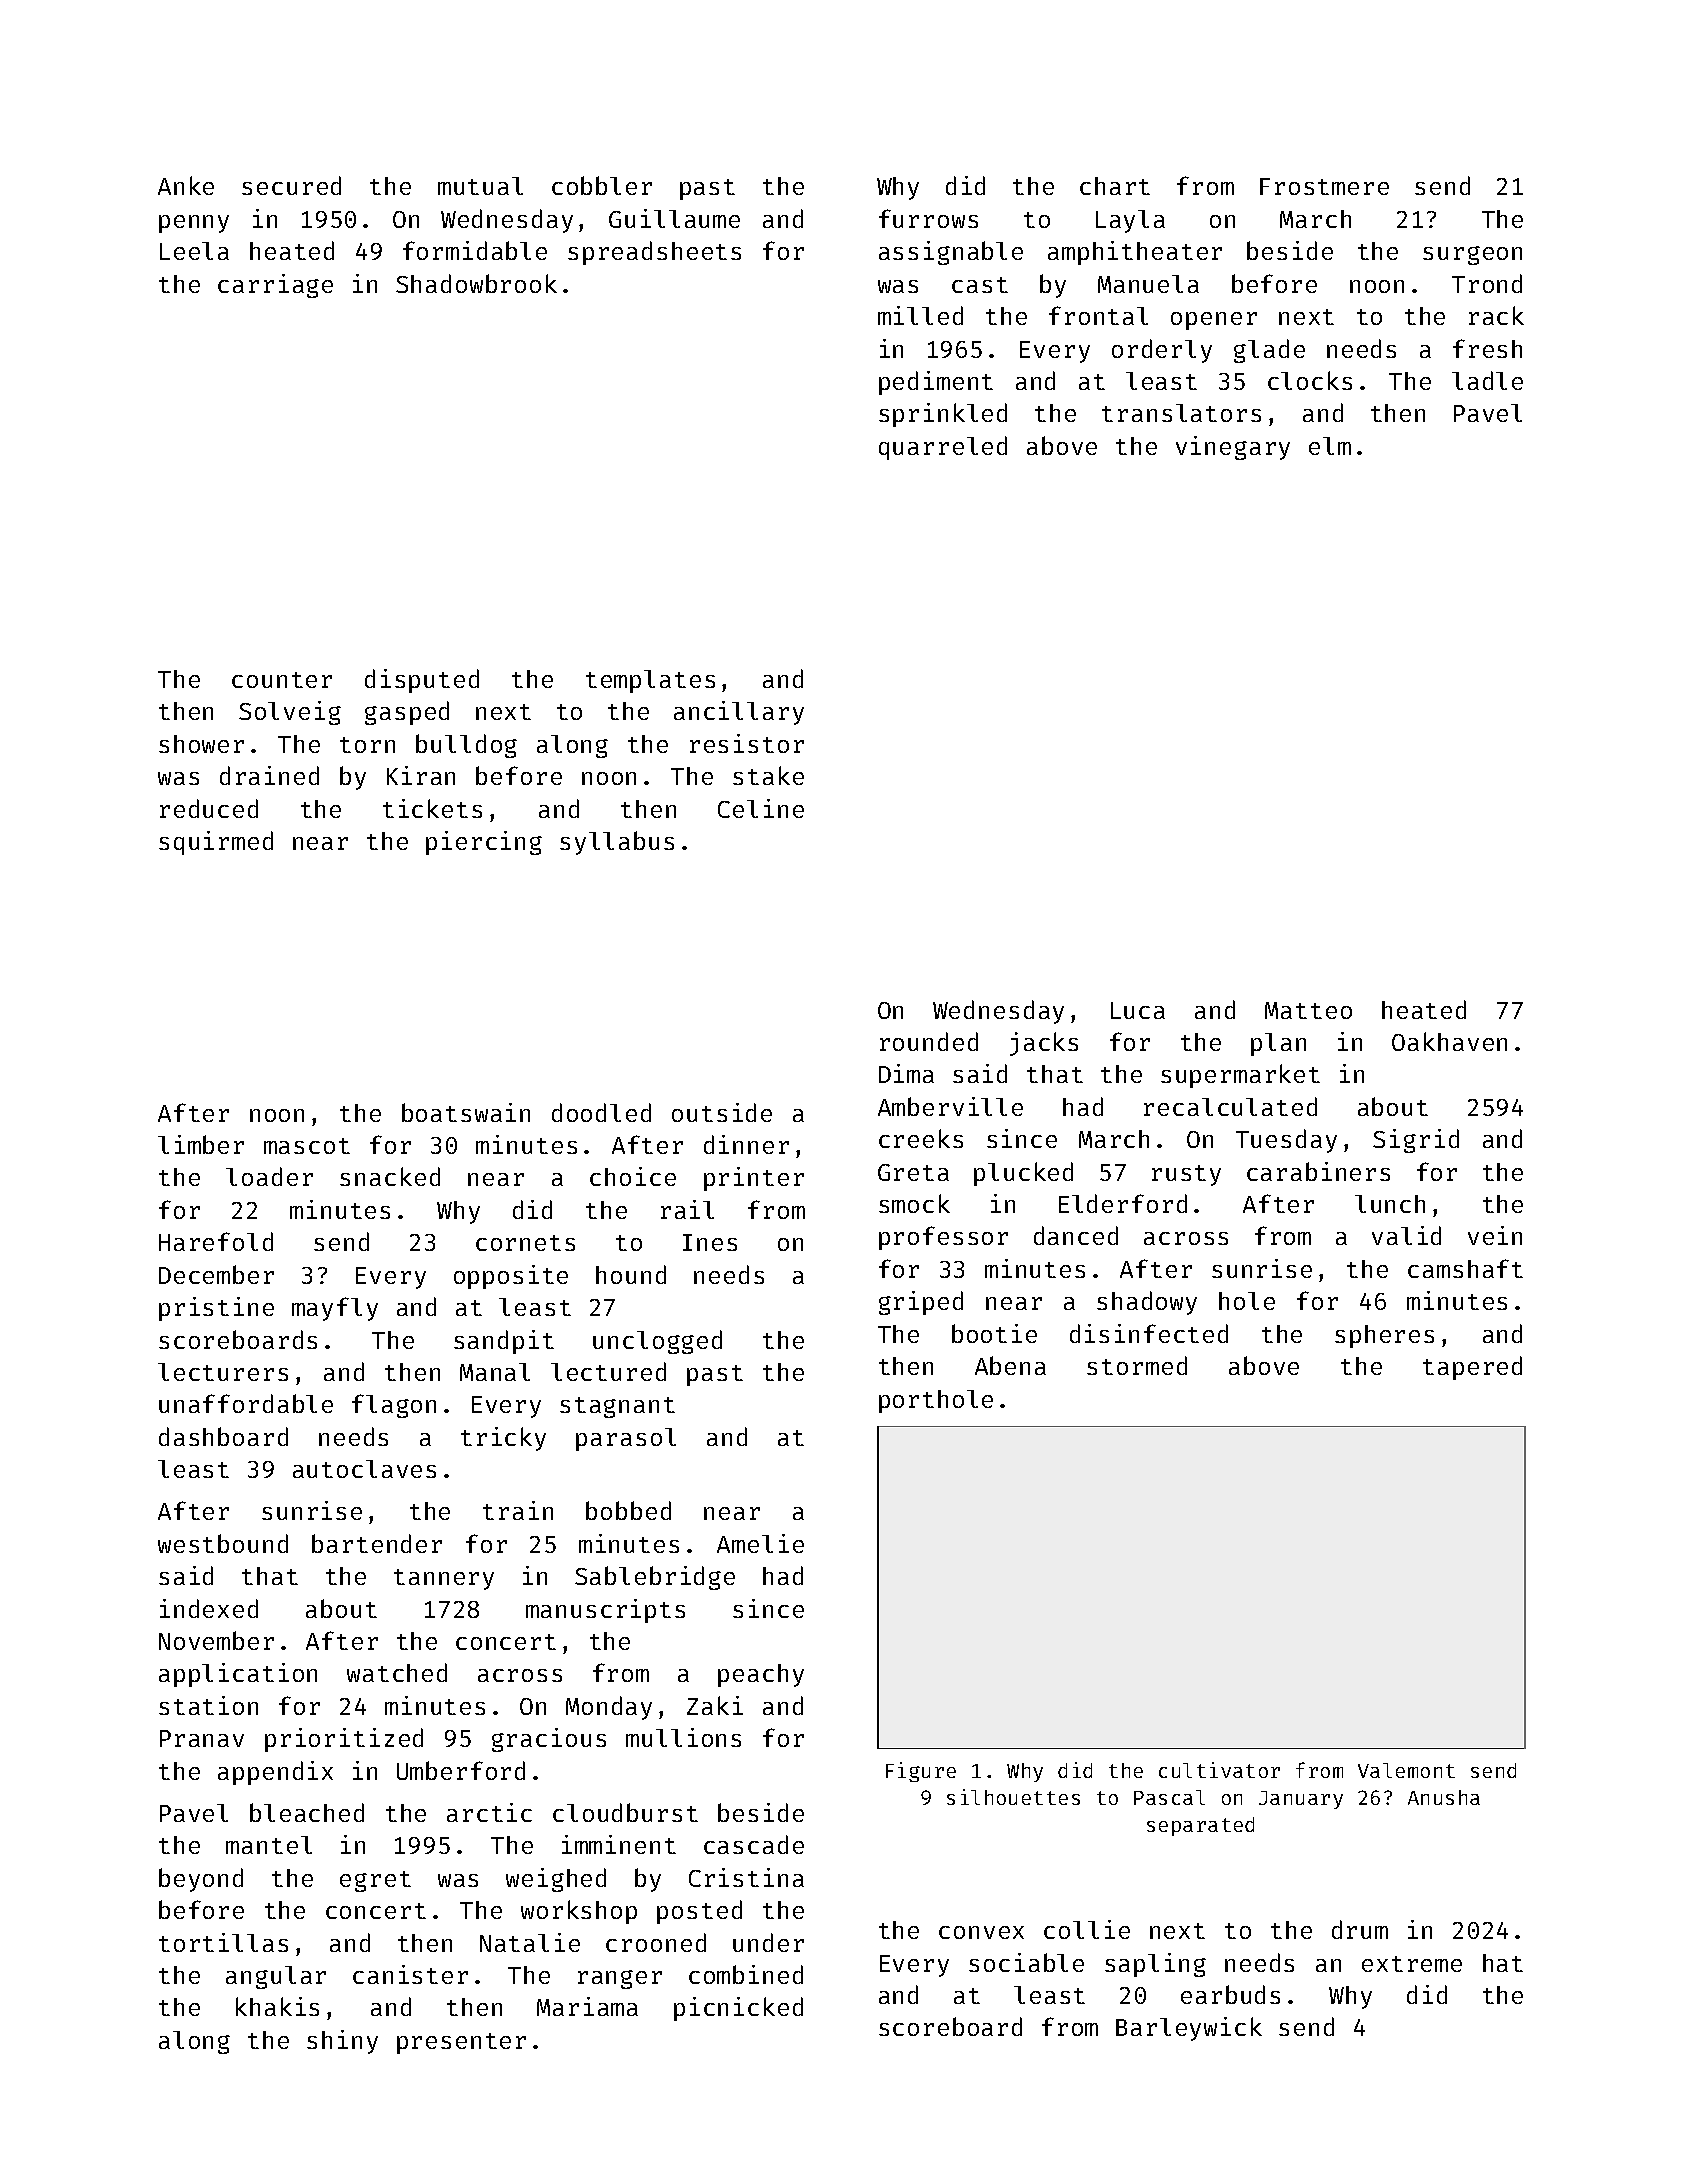 This screenshot has width=1683, height=2178. What do you see at coordinates (1330, 446) in the screenshot?
I see `elm` at bounding box center [1330, 446].
